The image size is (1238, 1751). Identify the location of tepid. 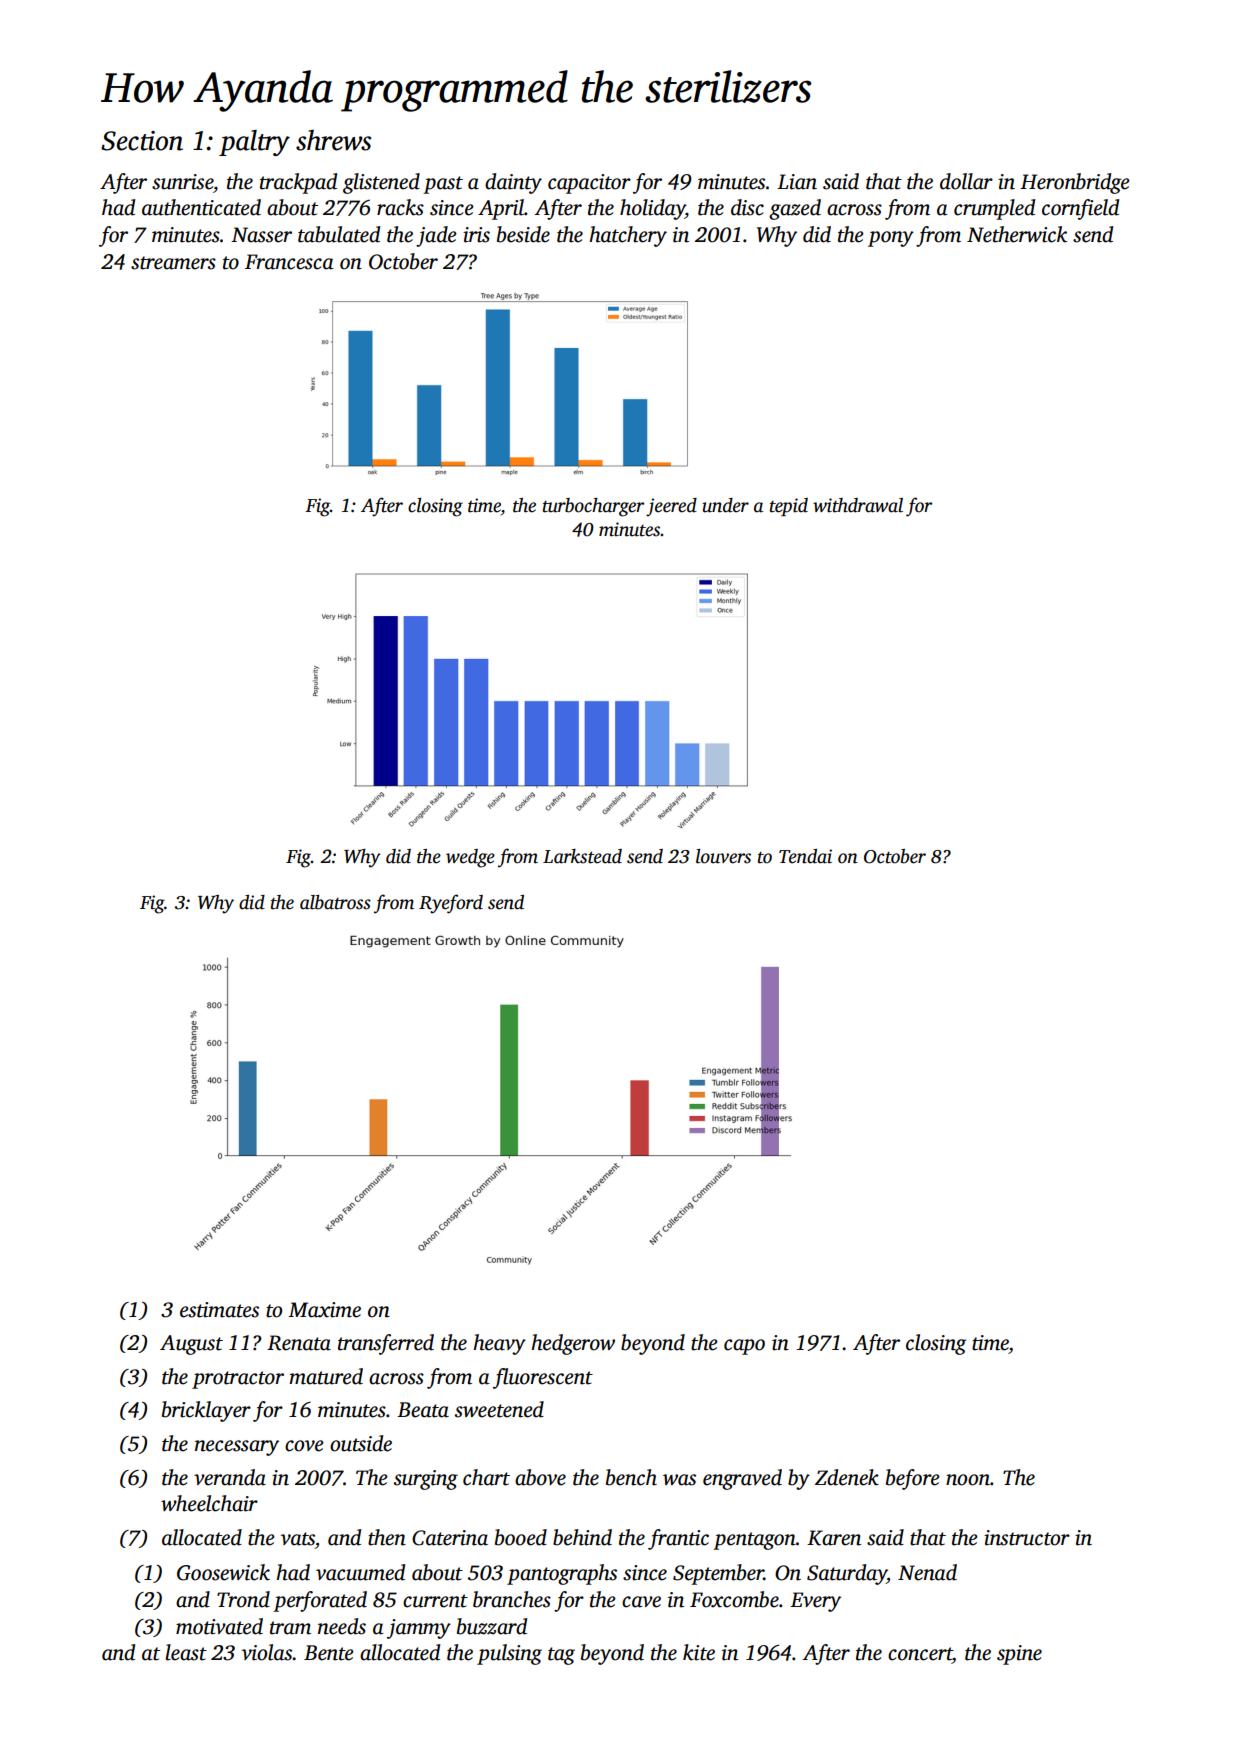
(789, 507).
